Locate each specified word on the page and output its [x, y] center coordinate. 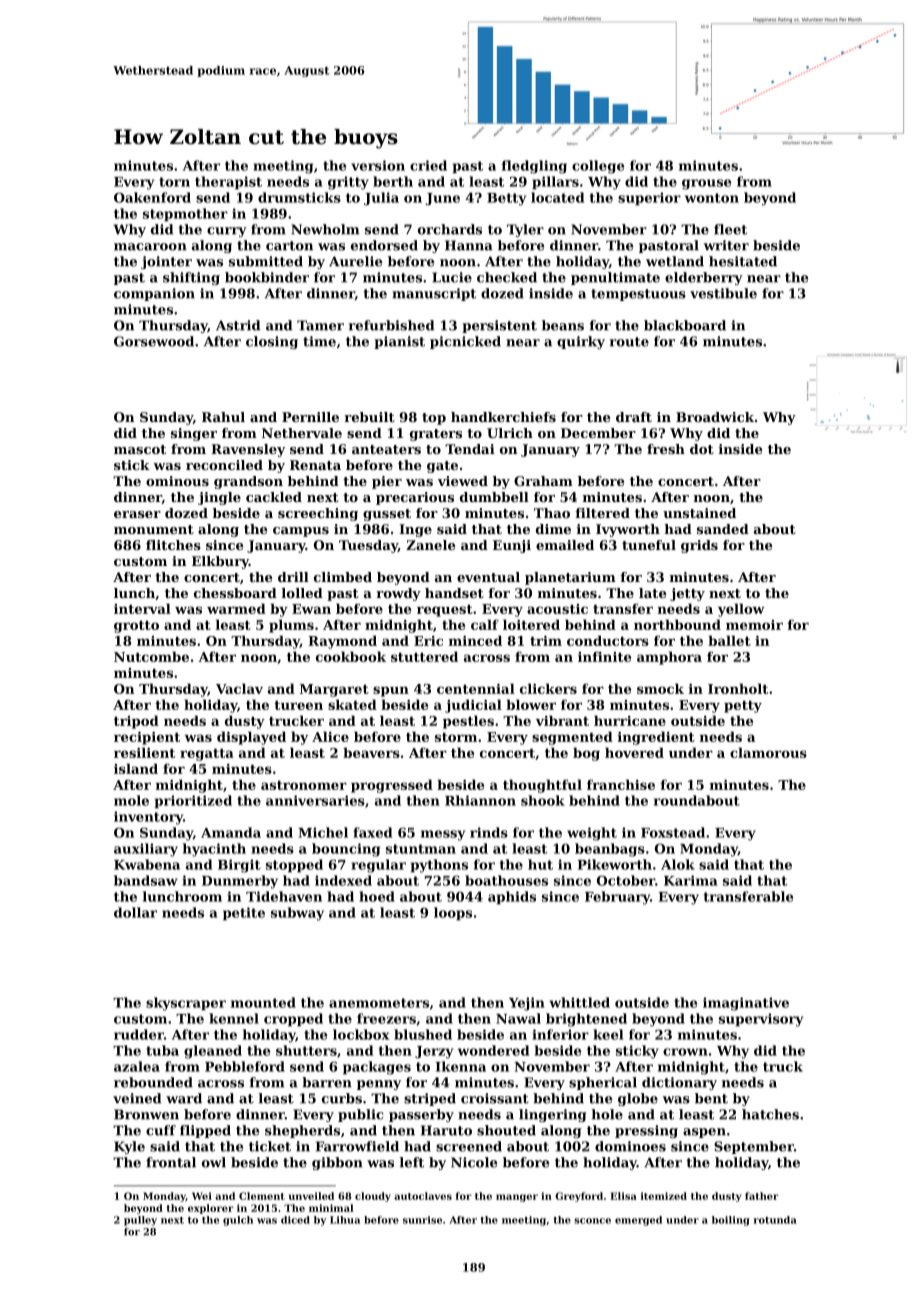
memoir [754, 625]
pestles [468, 722]
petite [244, 914]
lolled [302, 593]
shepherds [302, 1131]
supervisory [761, 1020]
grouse [706, 184]
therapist [228, 183]
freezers [386, 1018]
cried [428, 165]
